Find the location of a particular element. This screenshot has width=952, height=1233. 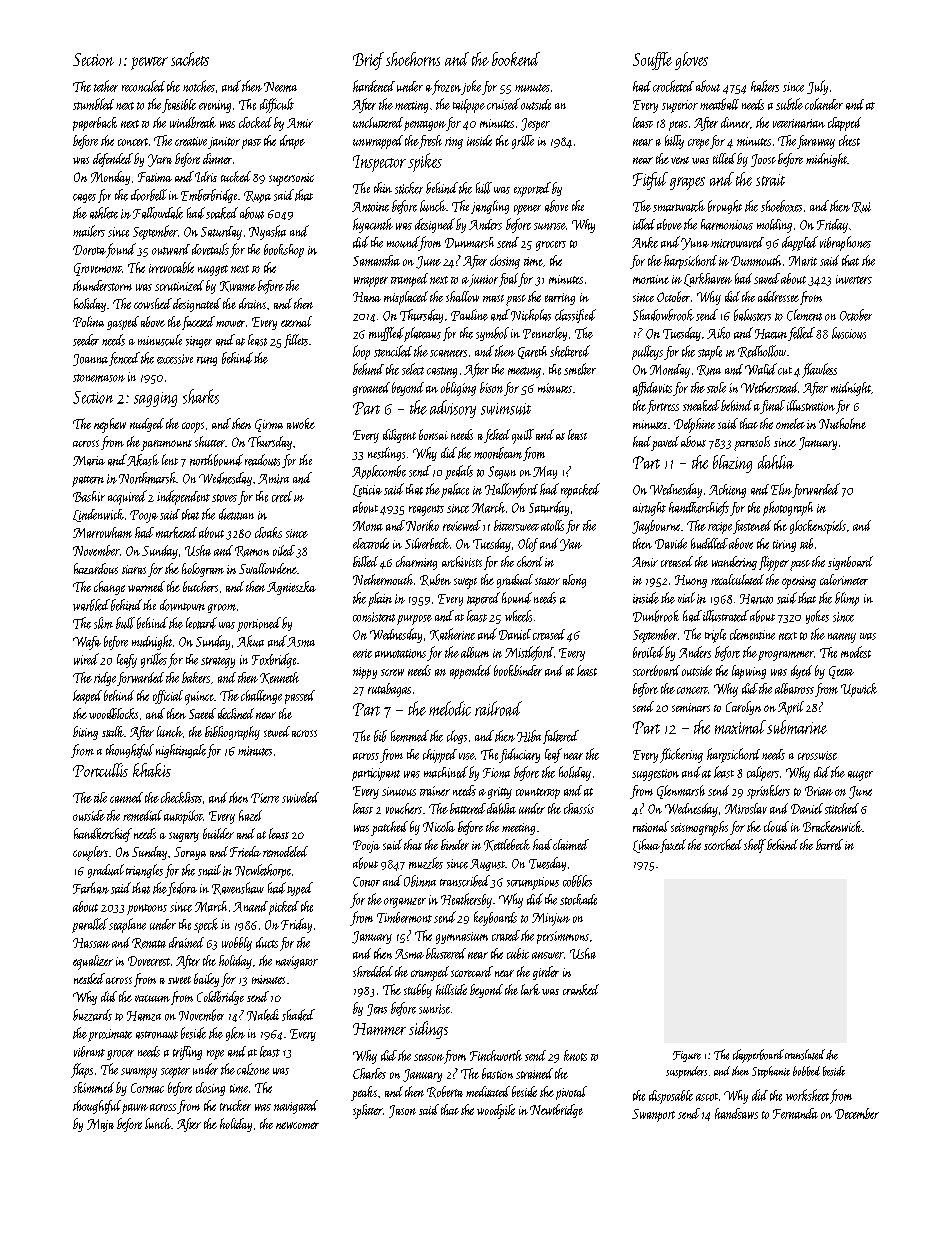

Agnieszka is located at coordinates (291, 588).
